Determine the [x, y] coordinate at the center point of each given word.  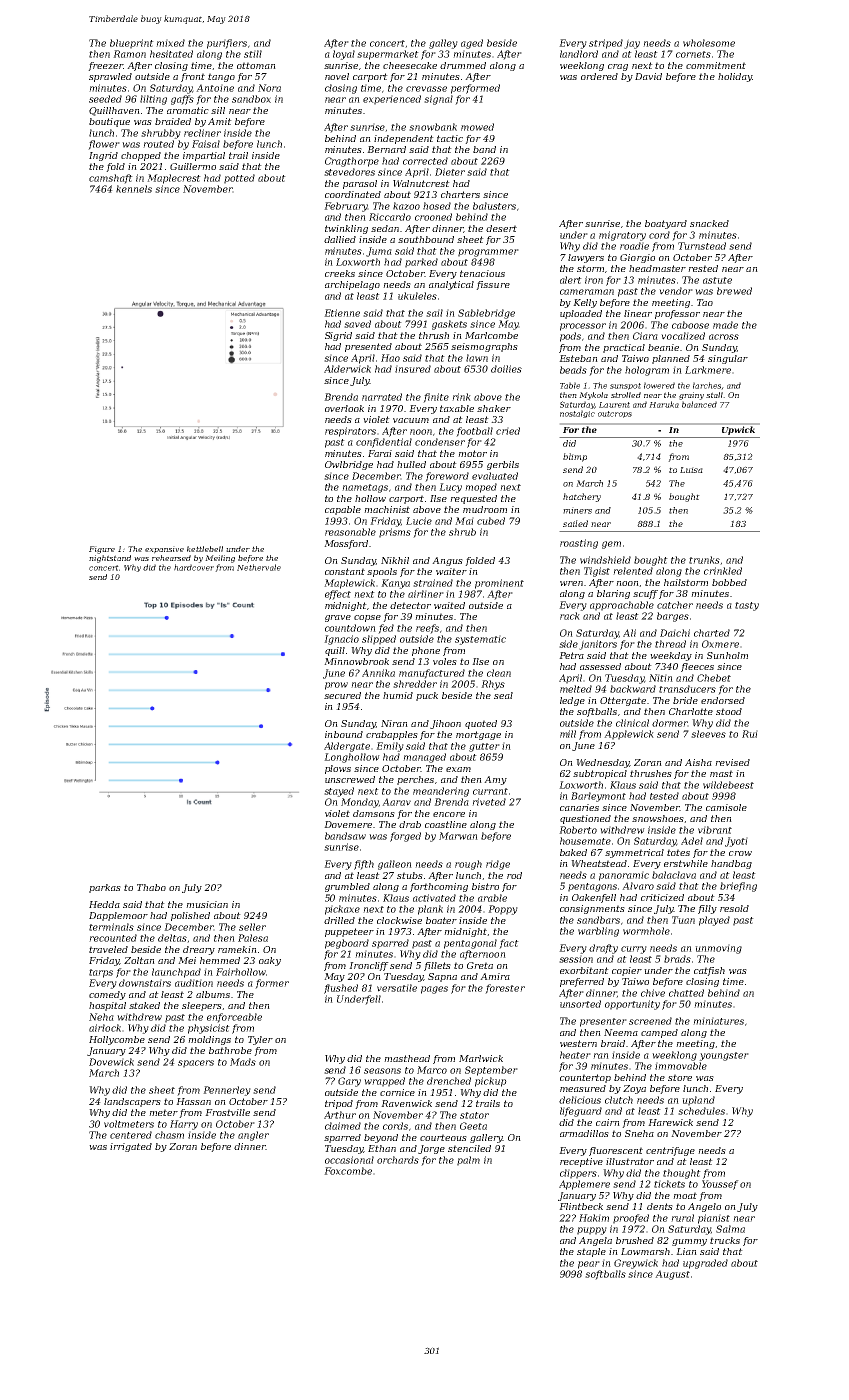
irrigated [131, 1147]
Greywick [636, 1264]
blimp [575, 457]
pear [589, 1265]
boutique [109, 122]
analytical [451, 285]
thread [670, 644]
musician [207, 904]
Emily [390, 747]
